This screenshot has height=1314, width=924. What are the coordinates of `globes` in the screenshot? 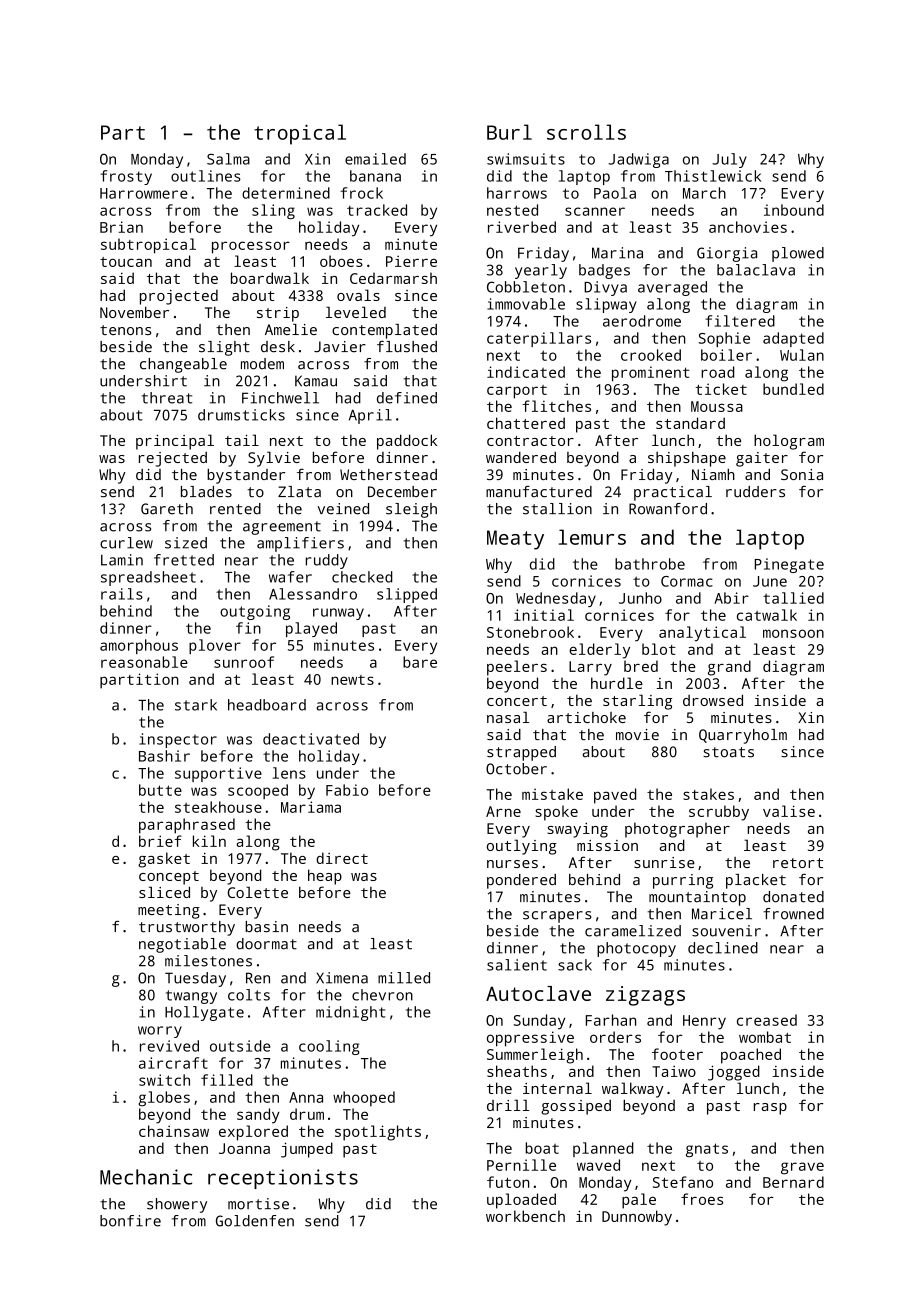 It's located at (164, 1099).
